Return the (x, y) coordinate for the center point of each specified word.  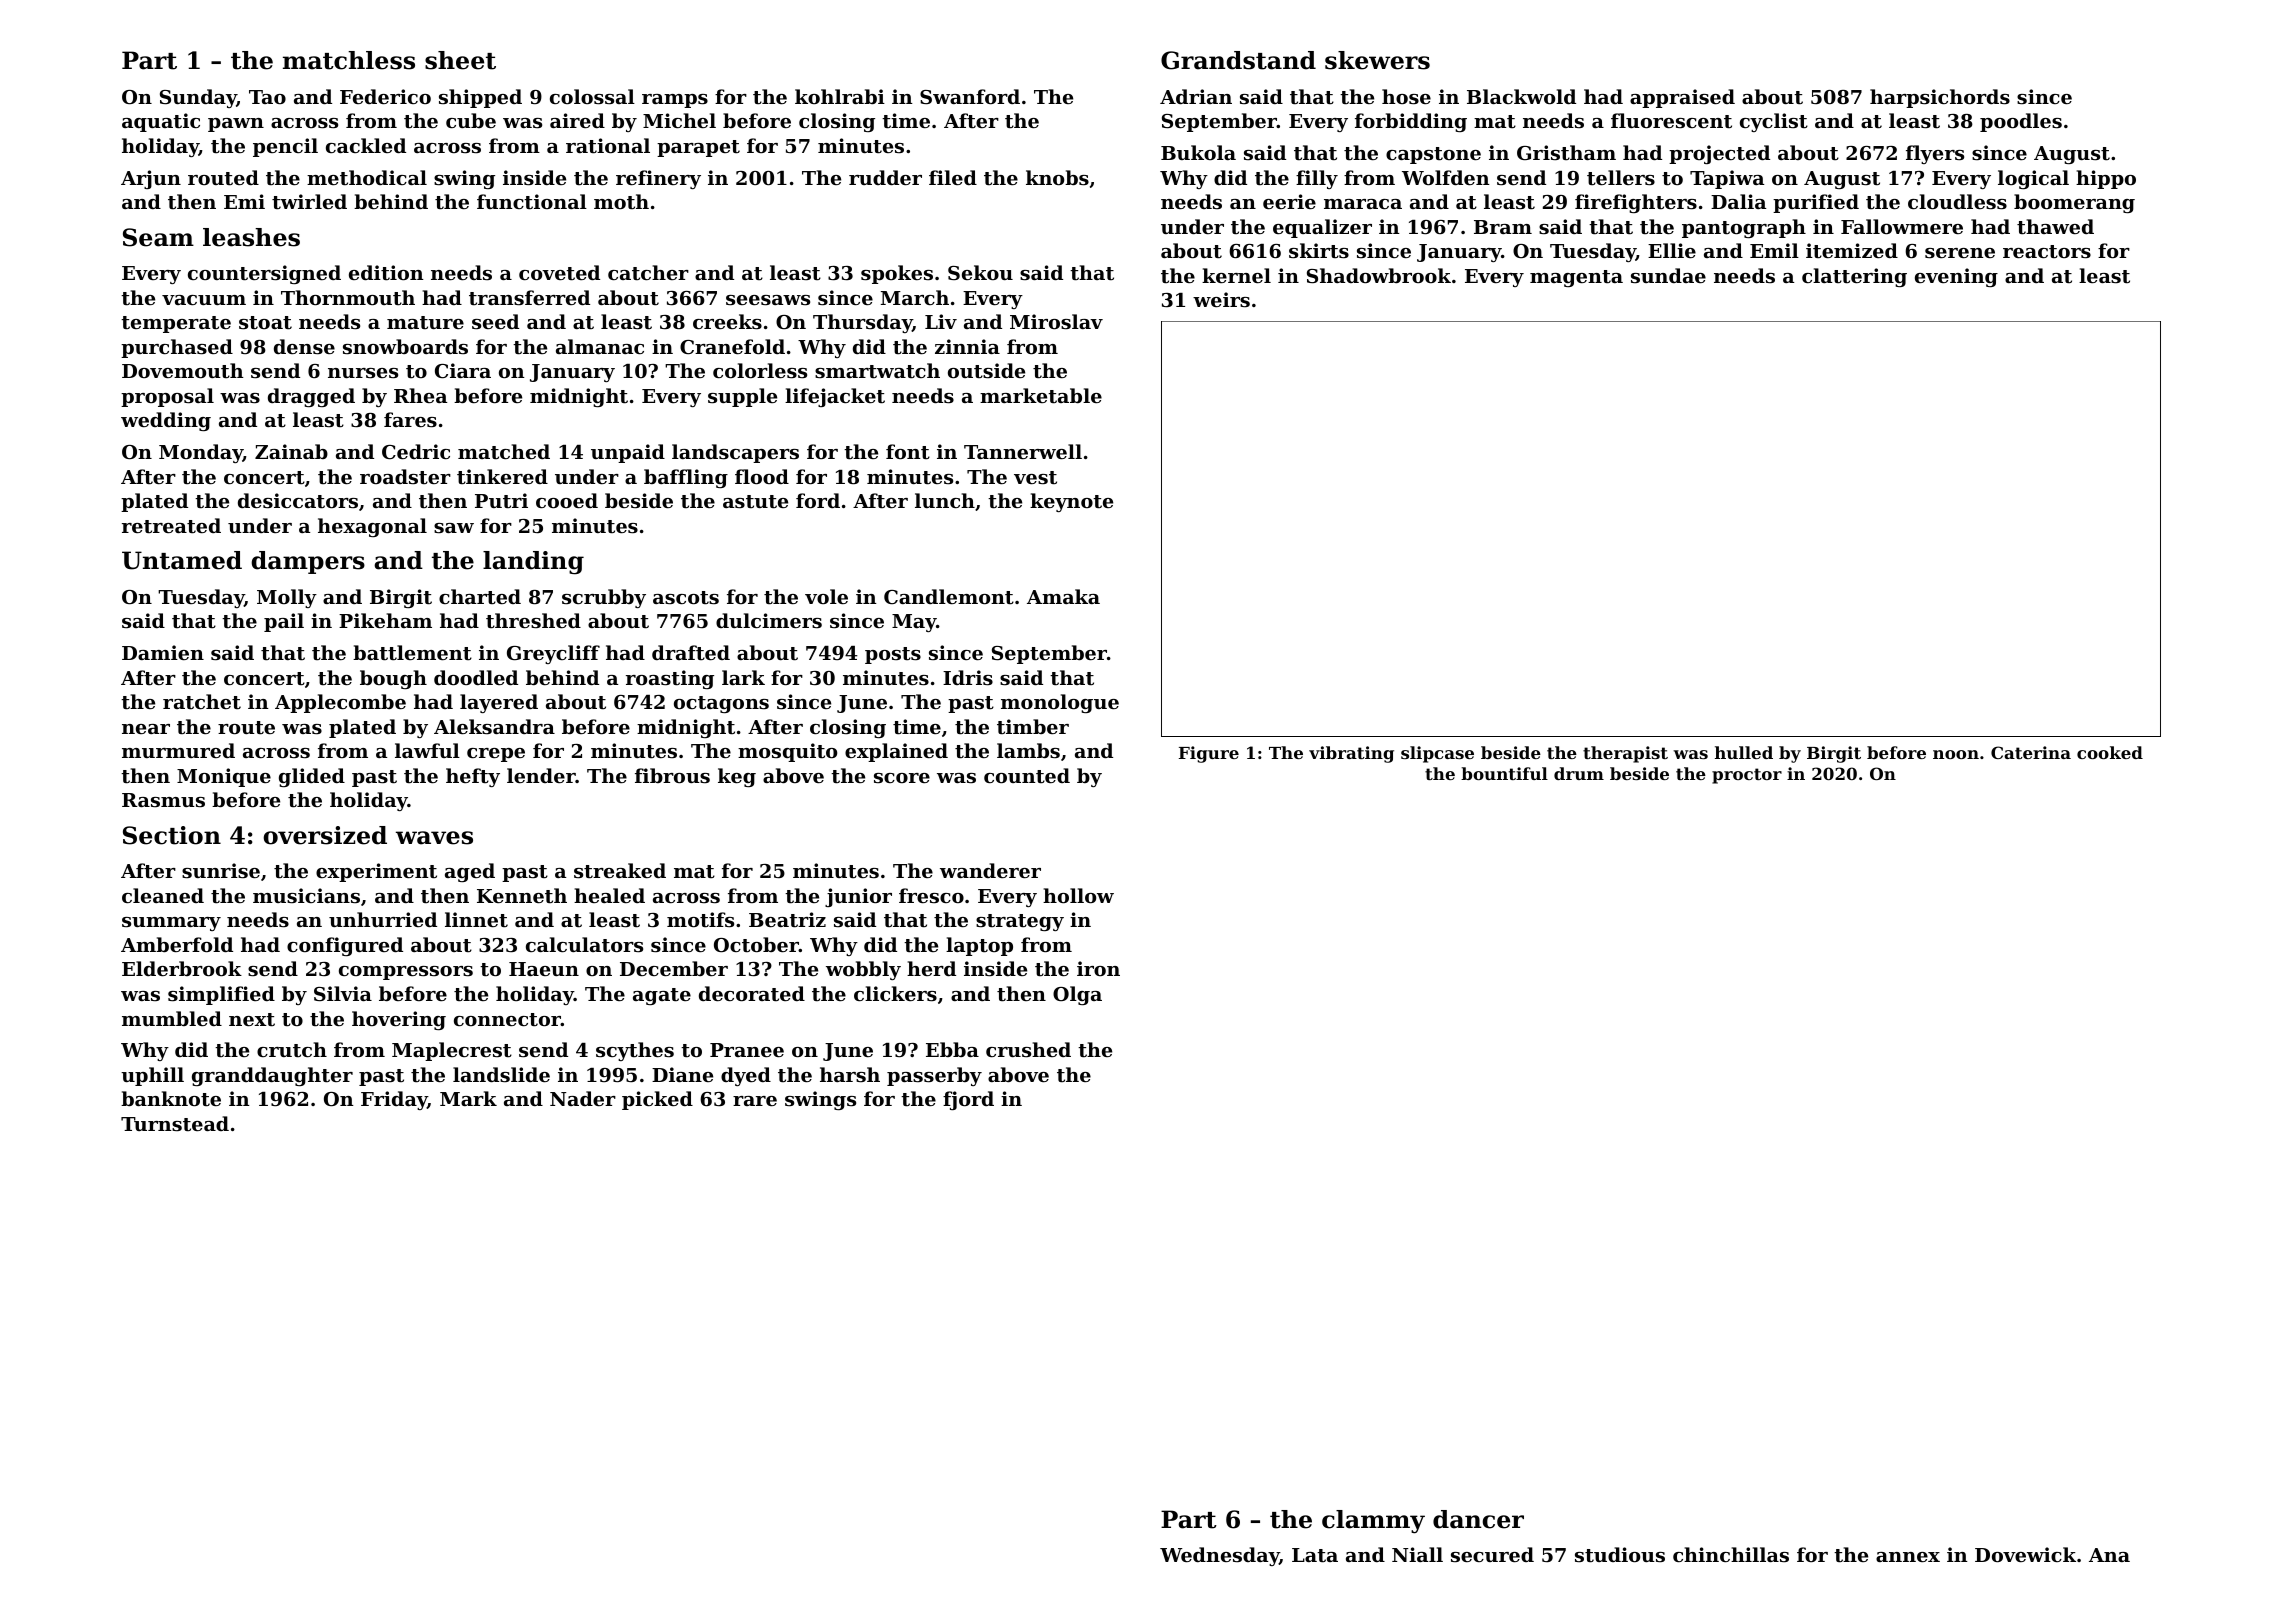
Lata (1315, 1555)
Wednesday (1219, 1556)
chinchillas (1731, 1554)
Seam (158, 237)
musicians (306, 895)
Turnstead (175, 1123)
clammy (1373, 1522)
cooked (2110, 752)
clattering (1854, 277)
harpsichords (1940, 98)
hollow (1078, 895)
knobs (1057, 178)
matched (504, 451)
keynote (1071, 502)
